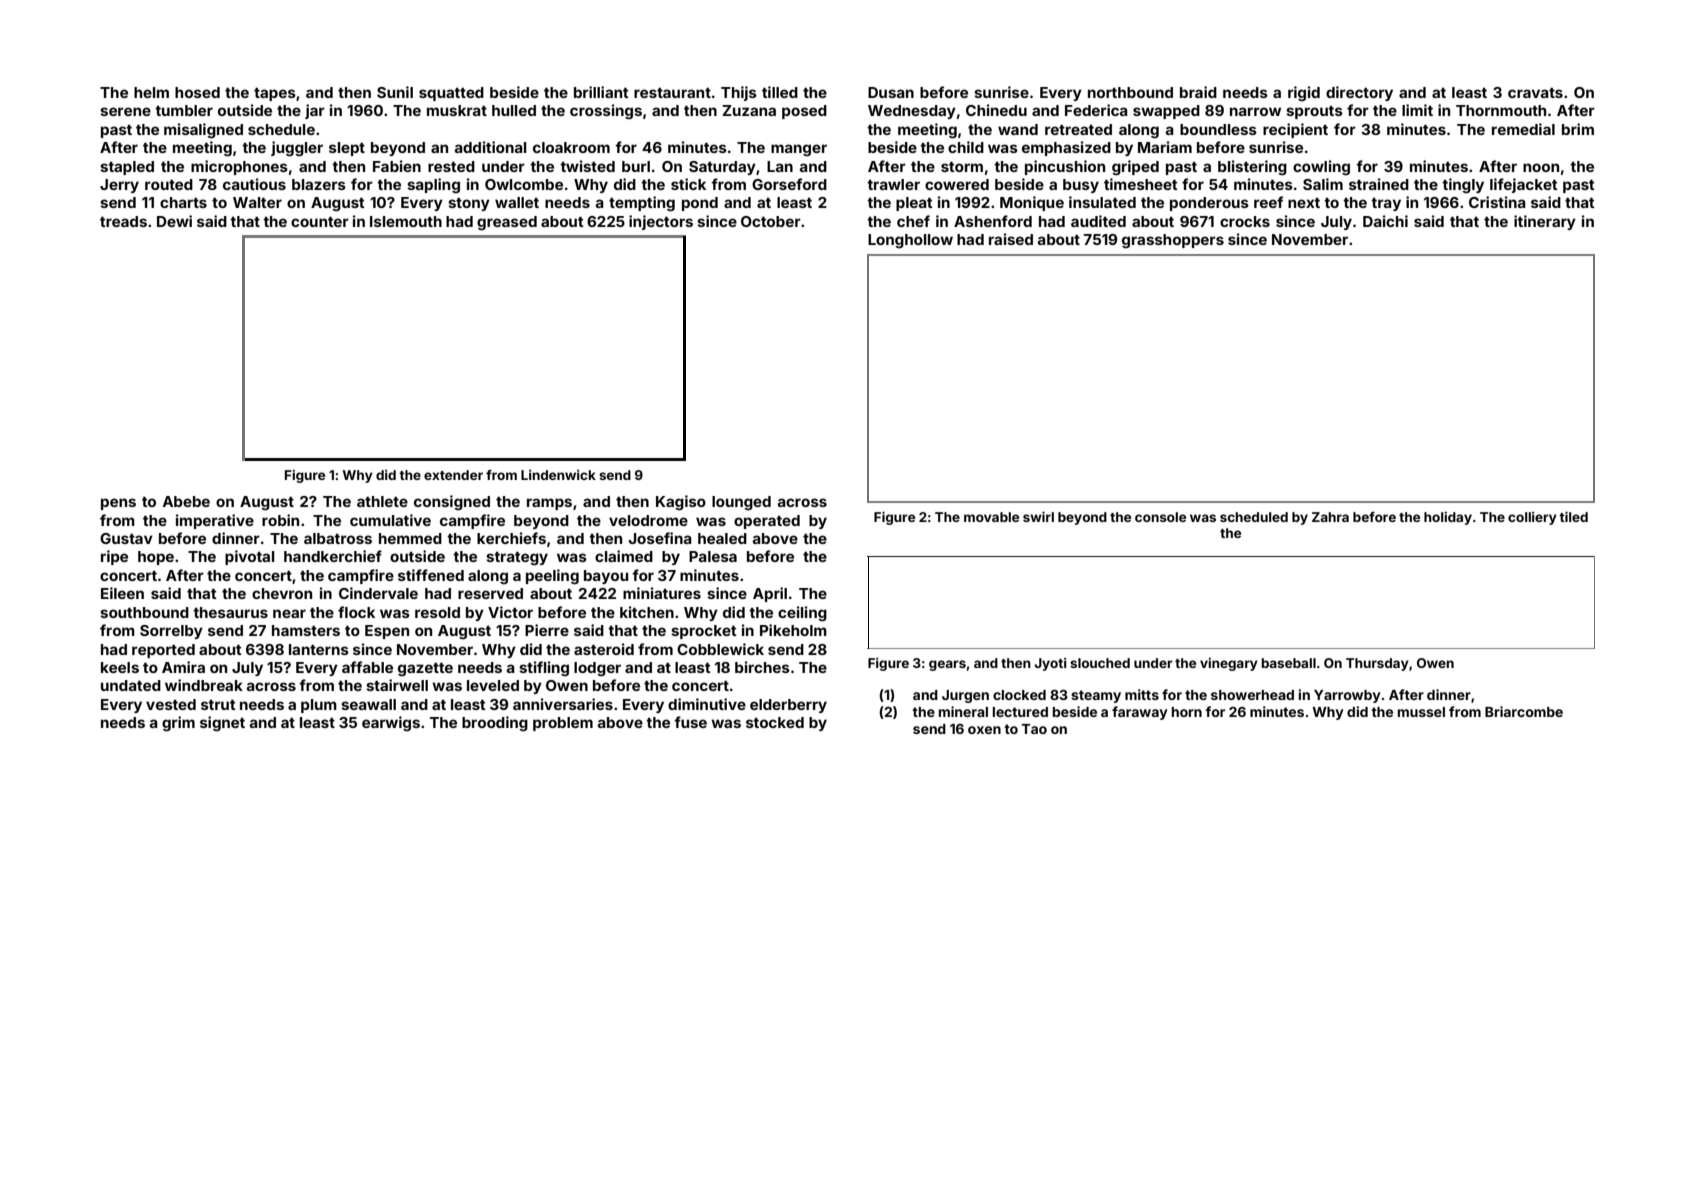  What do you see at coordinates (178, 724) in the screenshot?
I see `grim` at bounding box center [178, 724].
